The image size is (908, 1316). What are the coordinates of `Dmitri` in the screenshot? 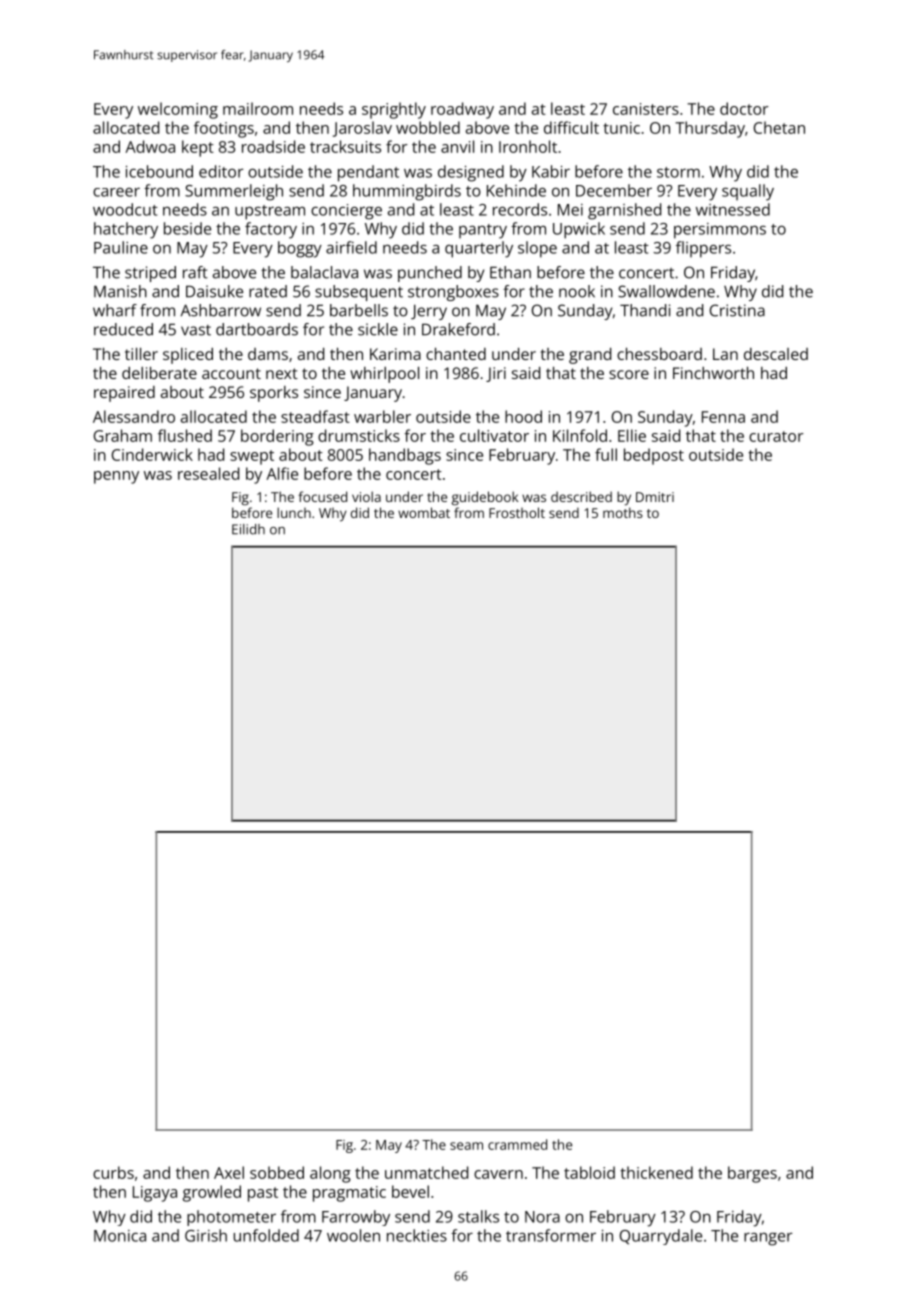 It's located at (655, 497).
